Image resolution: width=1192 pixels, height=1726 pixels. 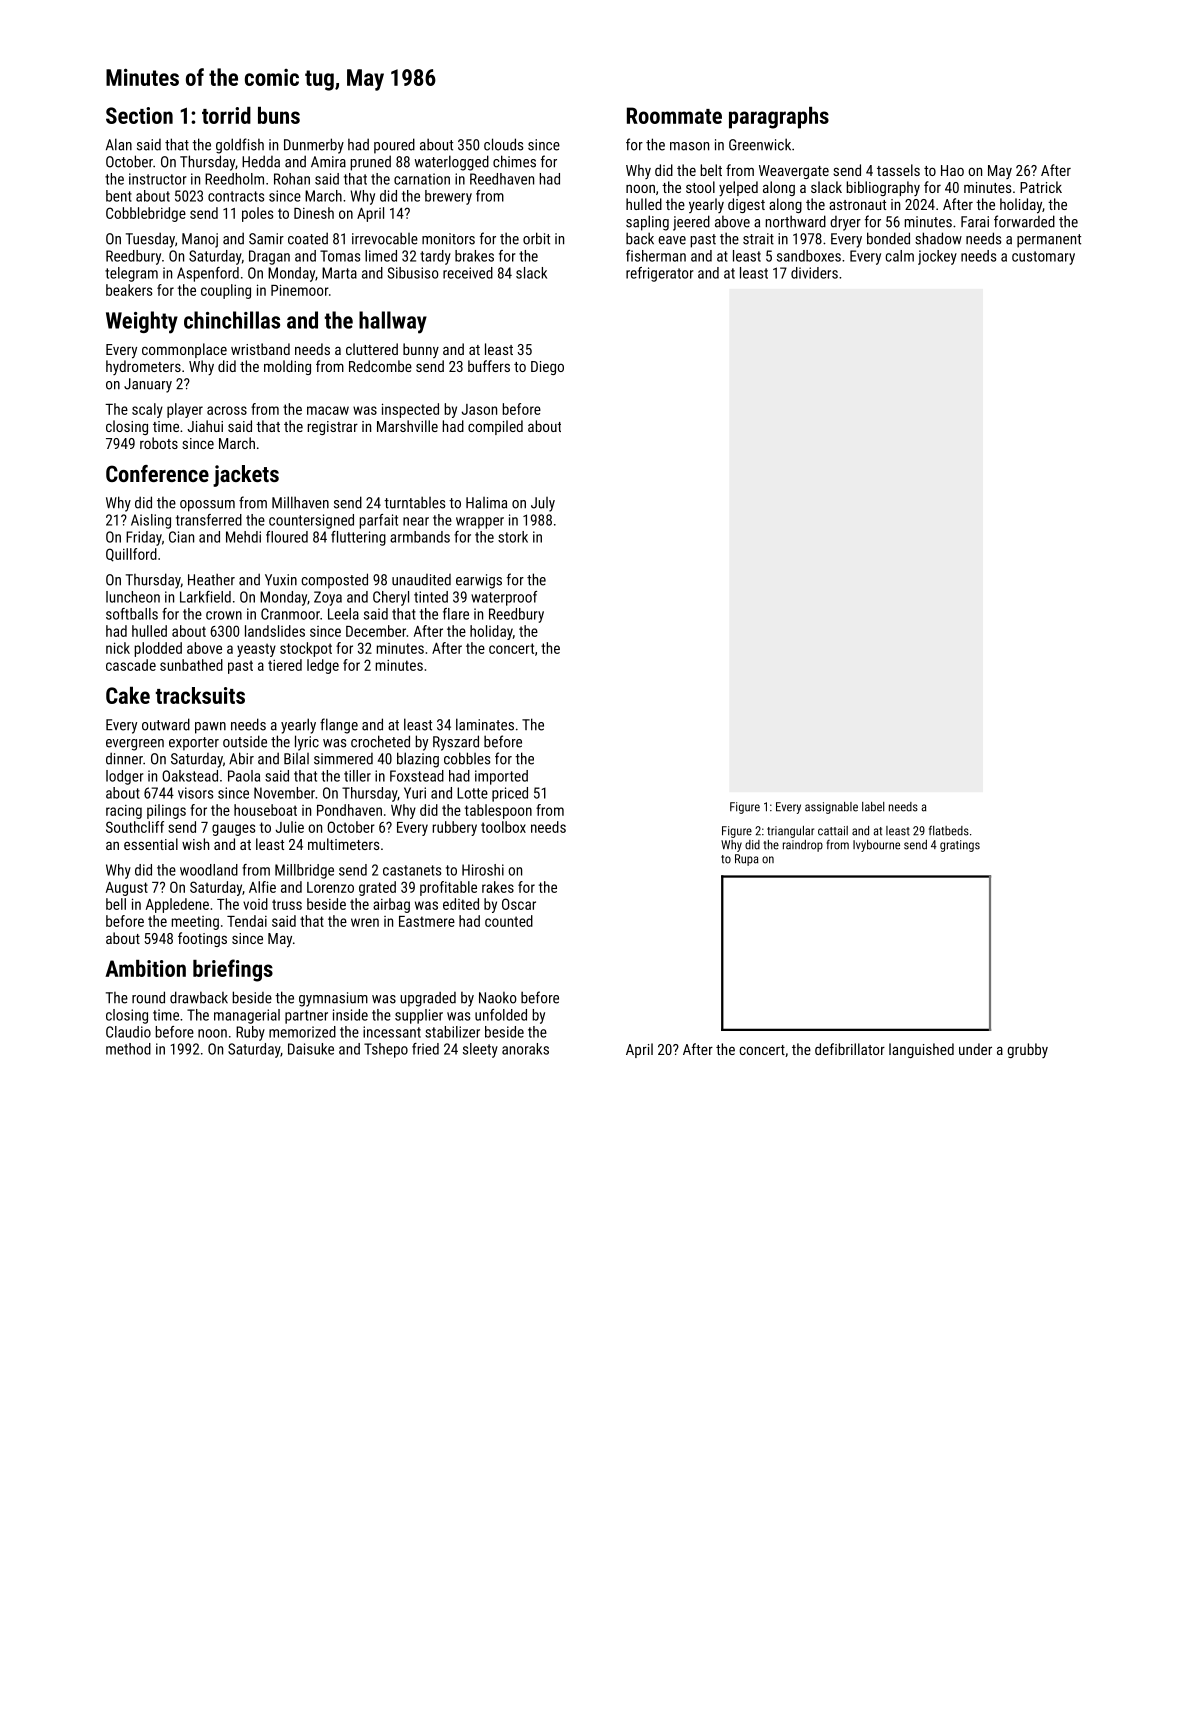 What do you see at coordinates (960, 846) in the screenshot?
I see `gratings` at bounding box center [960, 846].
